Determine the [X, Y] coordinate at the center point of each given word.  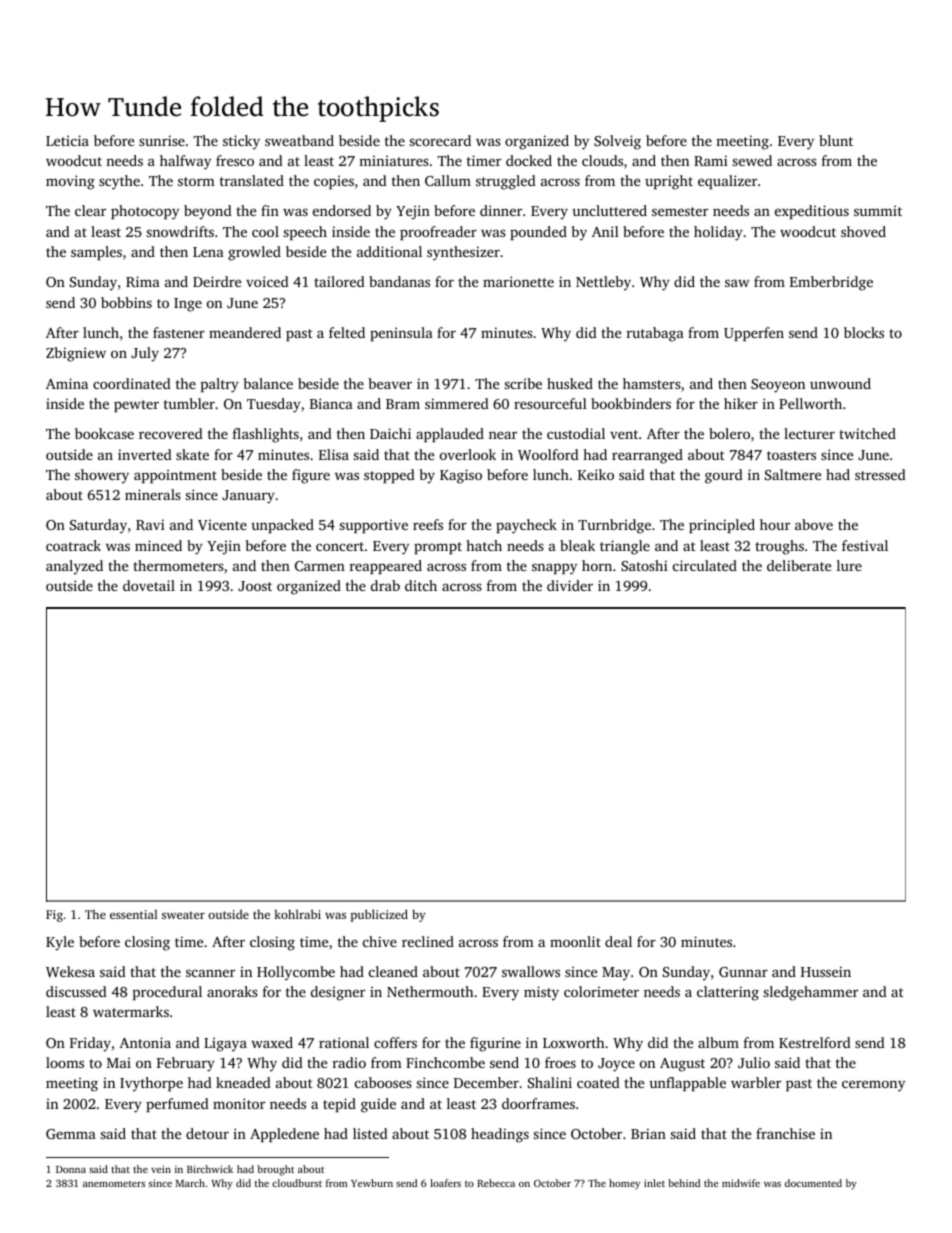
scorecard [440, 140]
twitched [867, 433]
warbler [756, 1082]
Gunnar [743, 972]
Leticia [67, 140]
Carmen [320, 566]
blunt [836, 140]
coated [598, 1082]
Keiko [596, 474]
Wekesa [70, 971]
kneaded [243, 1082]
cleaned [393, 971]
